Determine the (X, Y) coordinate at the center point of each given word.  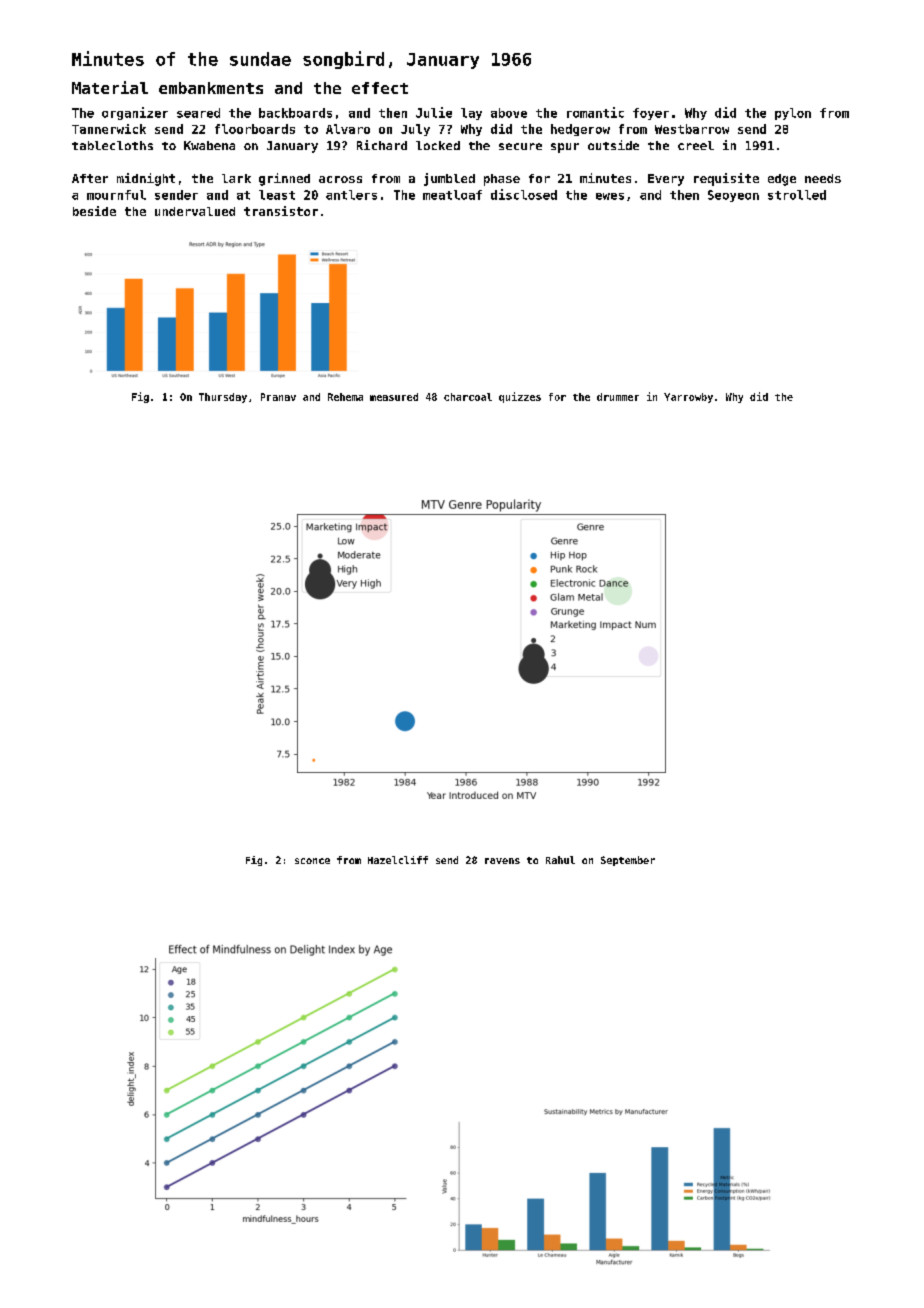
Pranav (278, 397)
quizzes (520, 397)
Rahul (560, 860)
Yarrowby (688, 398)
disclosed (524, 194)
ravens (502, 861)
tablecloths (112, 145)
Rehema (345, 397)
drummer (618, 397)
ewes (610, 196)
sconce (312, 861)
